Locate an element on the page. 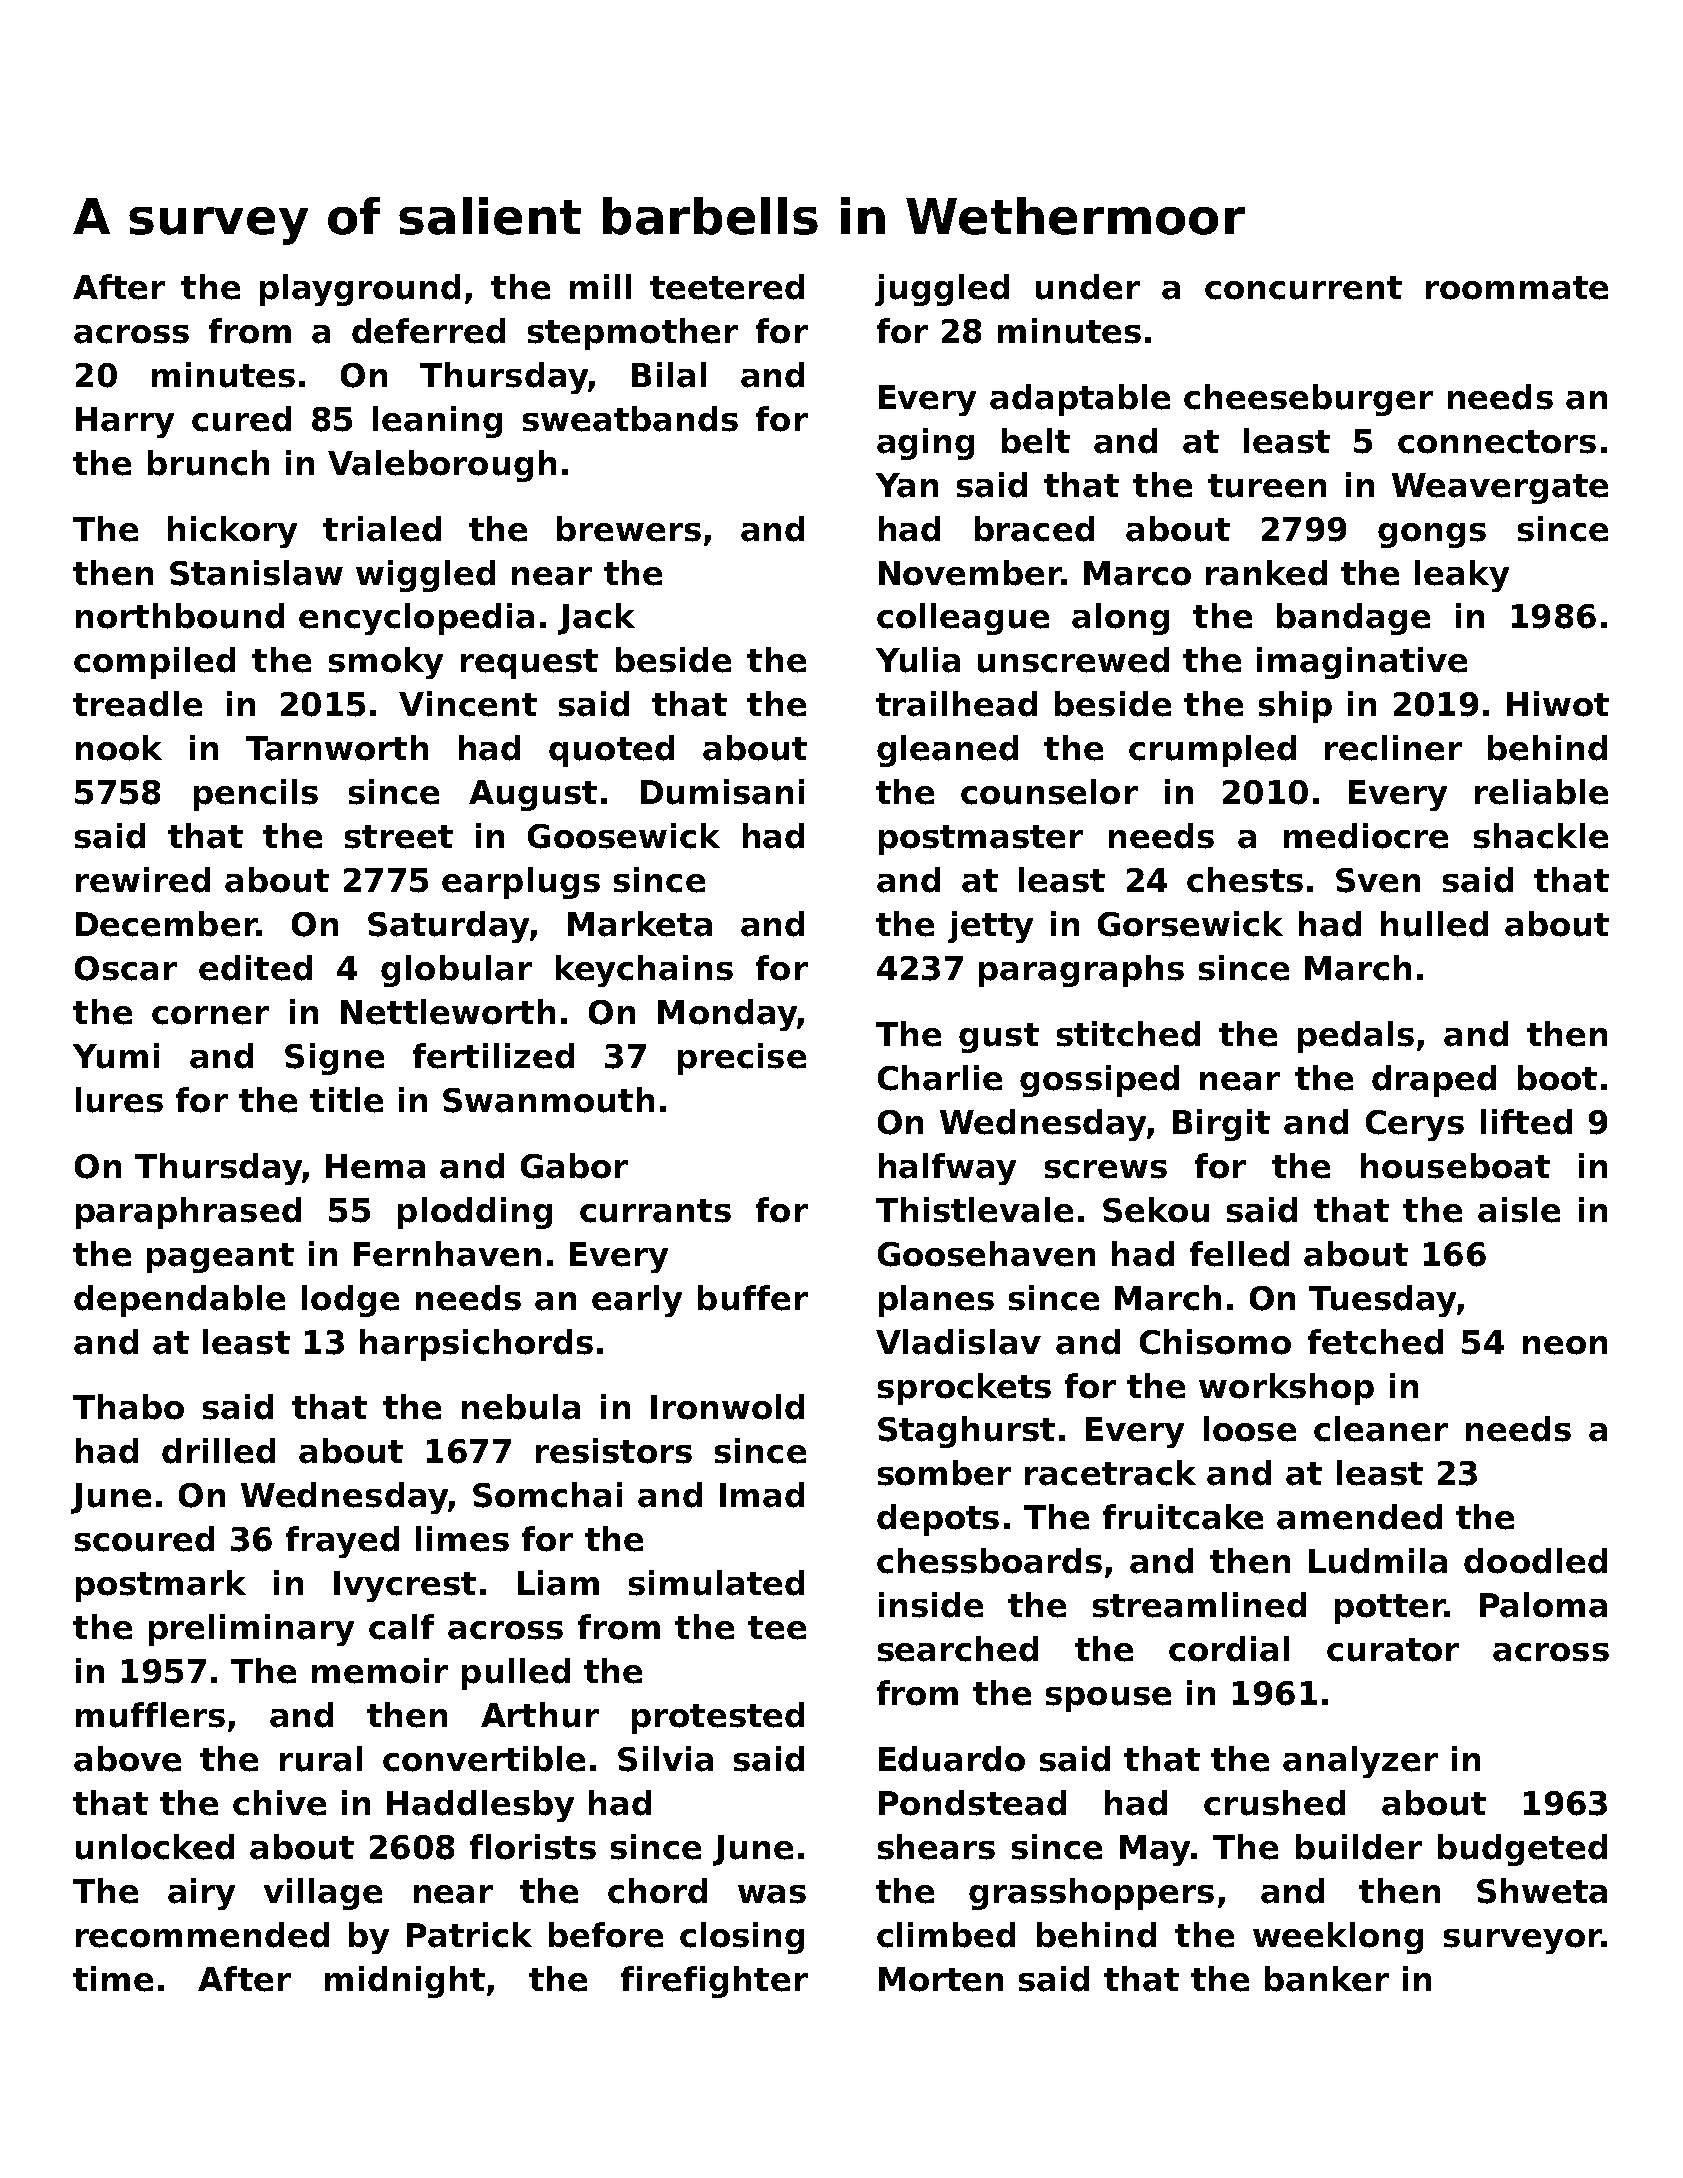  resistors is located at coordinates (614, 1451).
